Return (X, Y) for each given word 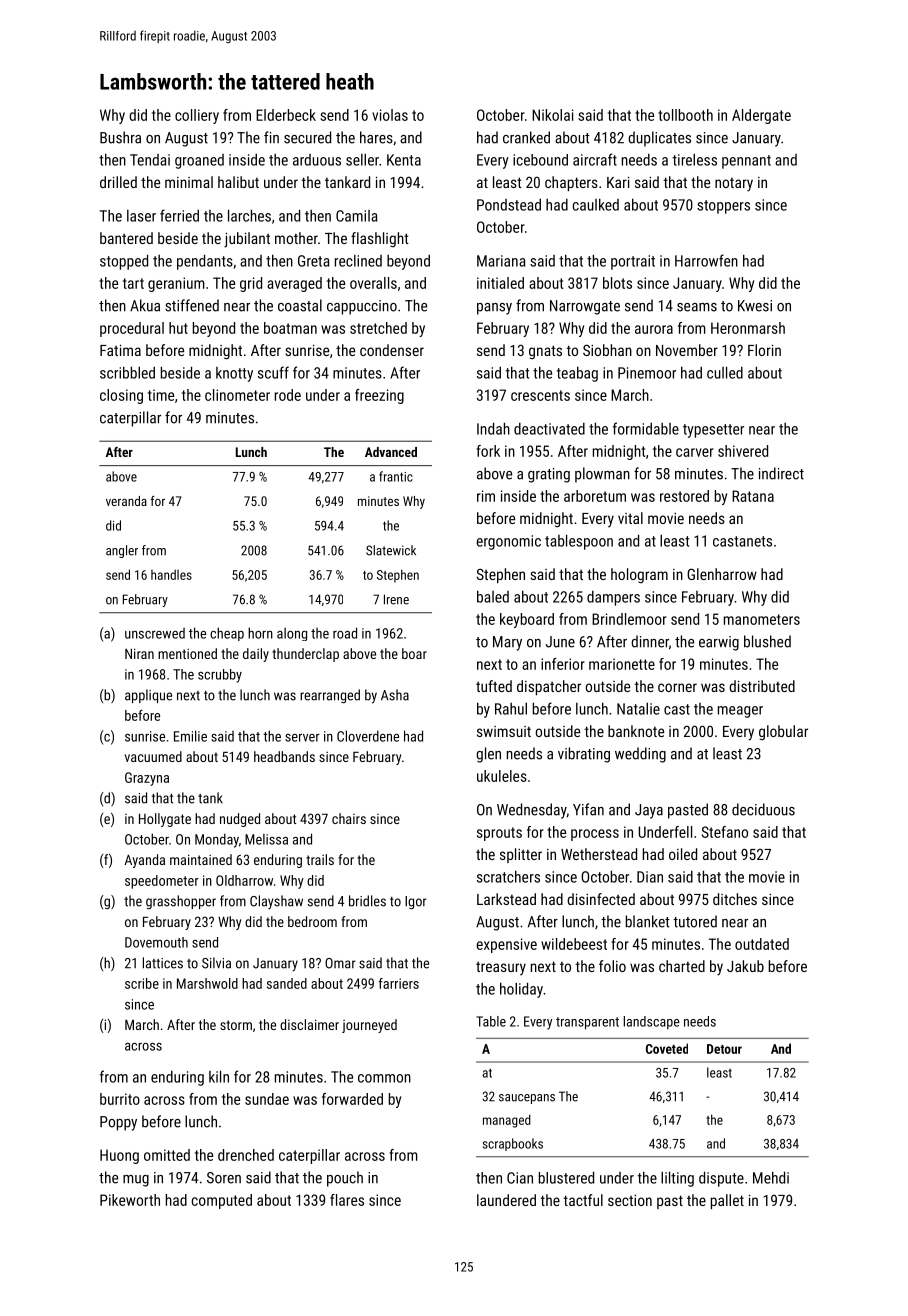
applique (148, 696)
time (161, 395)
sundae (267, 1099)
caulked (595, 205)
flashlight (380, 239)
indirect (781, 473)
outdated (762, 944)
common (384, 1078)
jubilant (247, 240)
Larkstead (506, 899)
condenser (392, 350)
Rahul (511, 709)
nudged (240, 820)
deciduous (763, 809)
